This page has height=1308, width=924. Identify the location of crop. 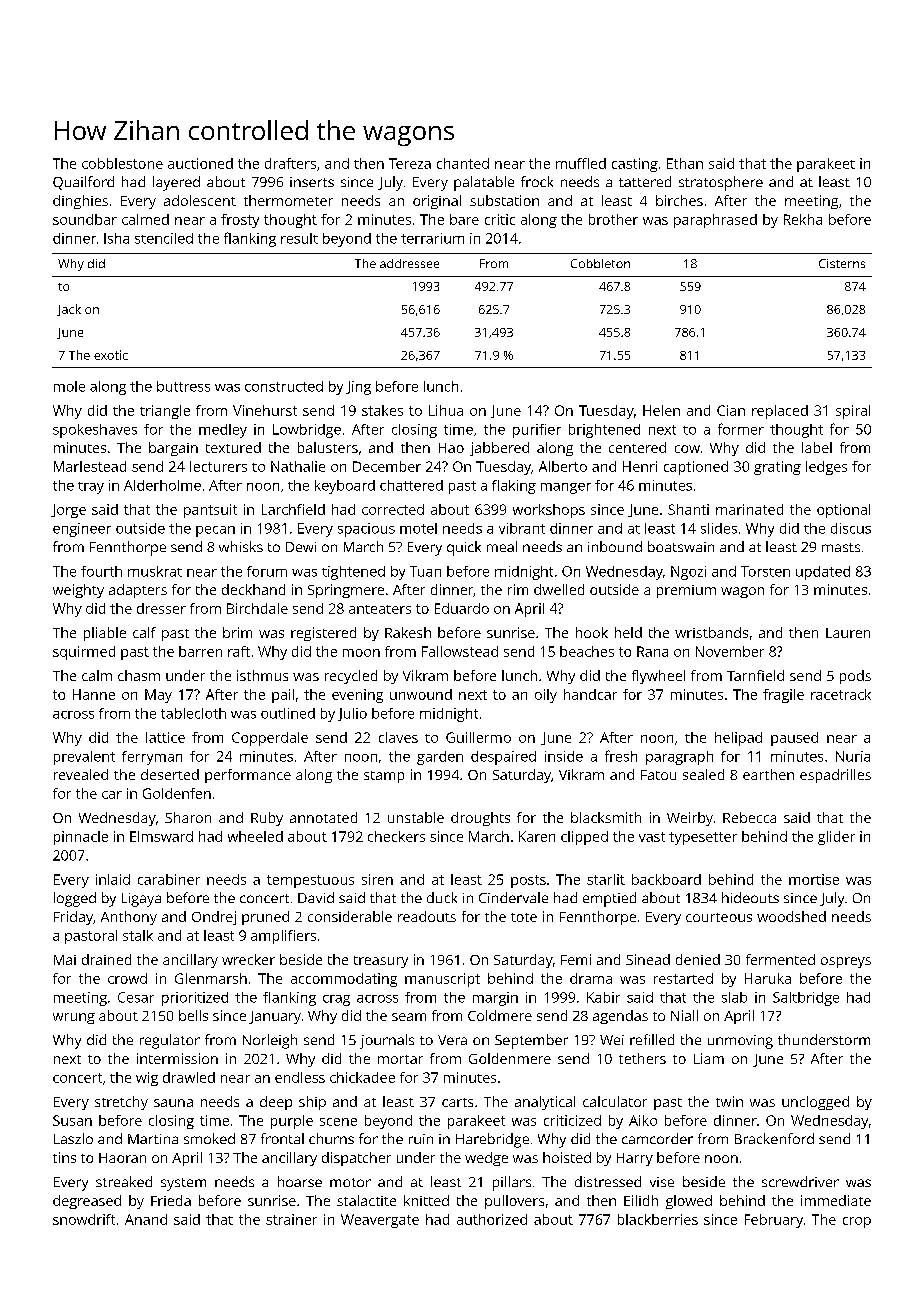
(857, 1222).
